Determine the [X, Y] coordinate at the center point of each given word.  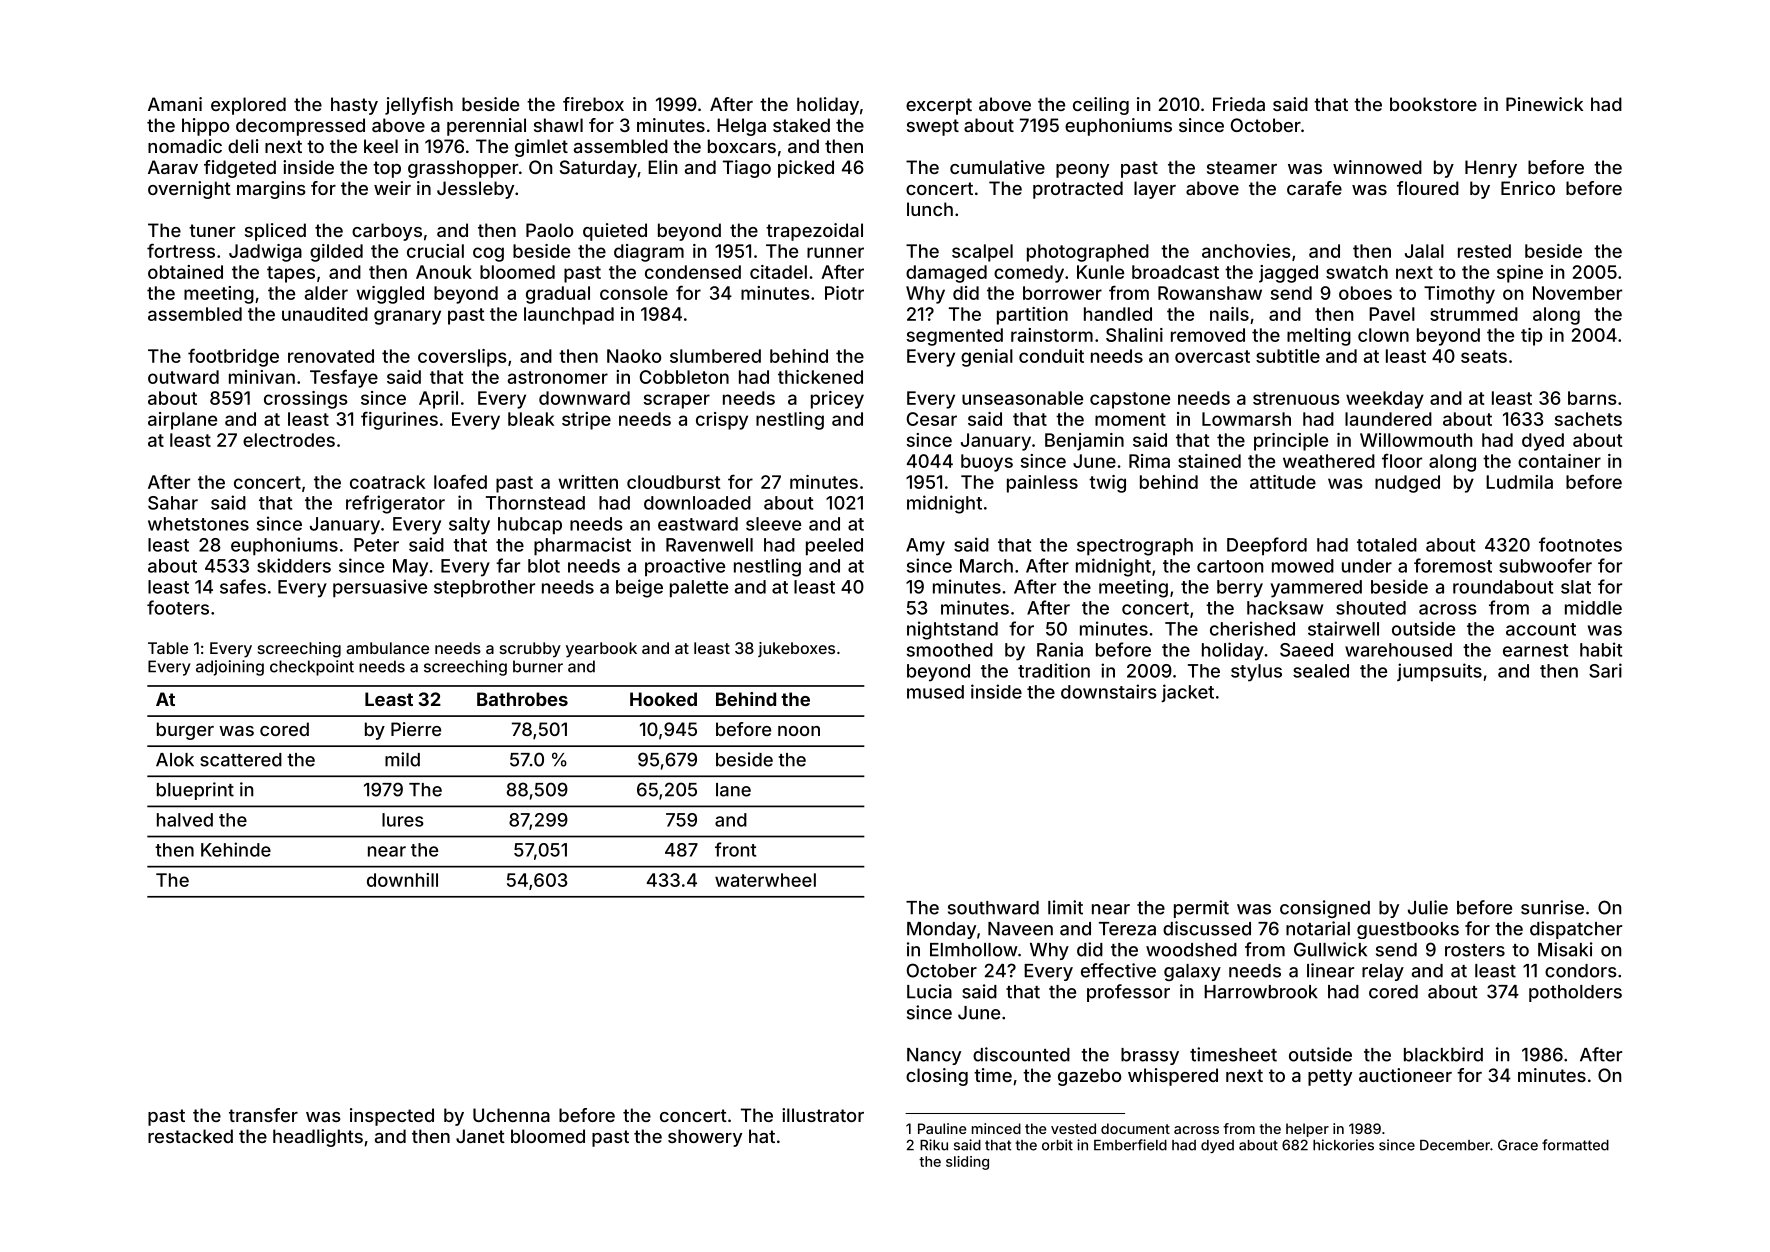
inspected [392, 1117]
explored [248, 106]
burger [185, 731]
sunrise [1552, 907]
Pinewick [1544, 104]
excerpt [939, 106]
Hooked [663, 699]
